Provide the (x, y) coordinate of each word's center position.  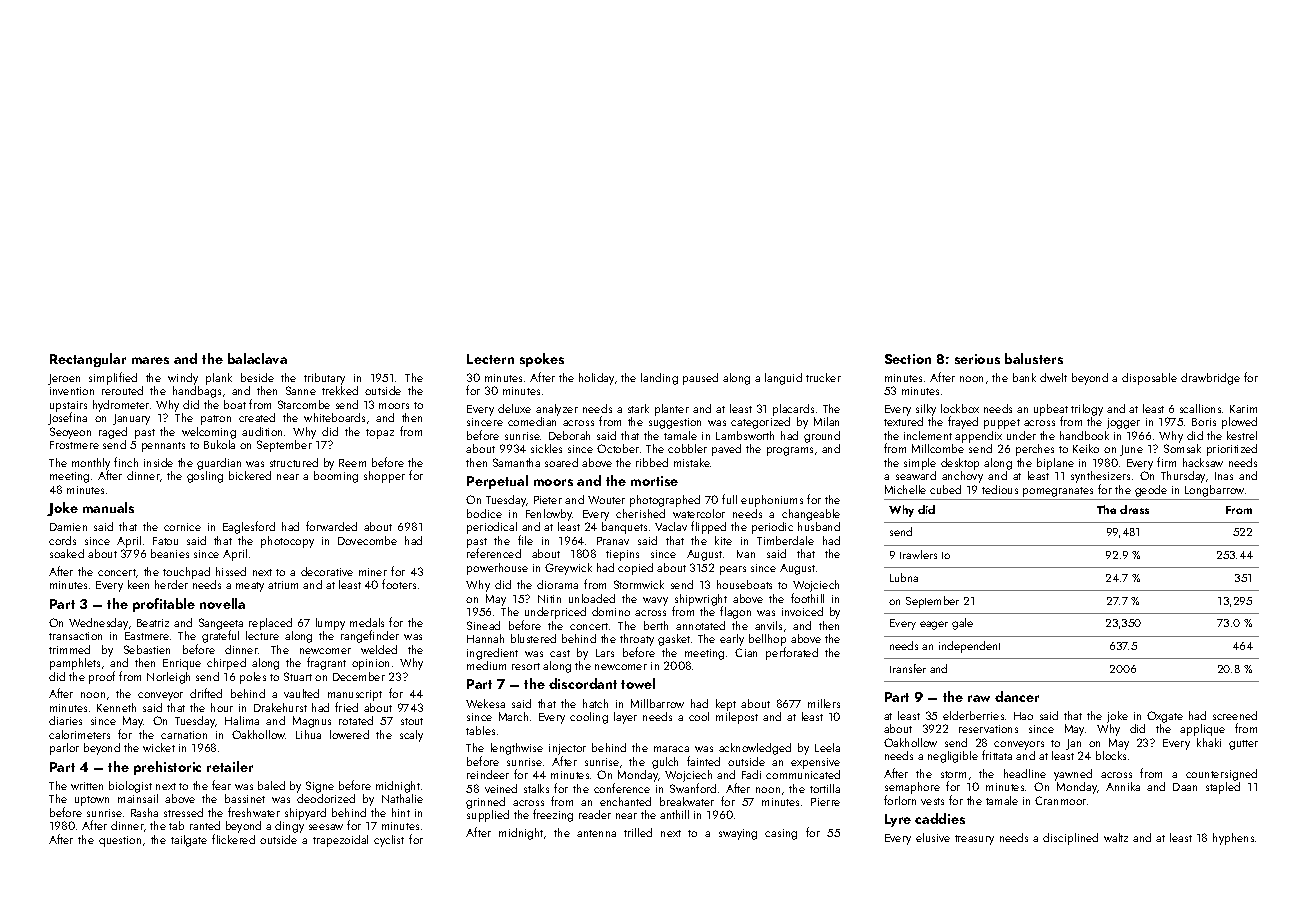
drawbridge (1210, 379)
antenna (596, 833)
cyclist (389, 841)
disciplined (1070, 839)
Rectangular (88, 360)
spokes (542, 360)
